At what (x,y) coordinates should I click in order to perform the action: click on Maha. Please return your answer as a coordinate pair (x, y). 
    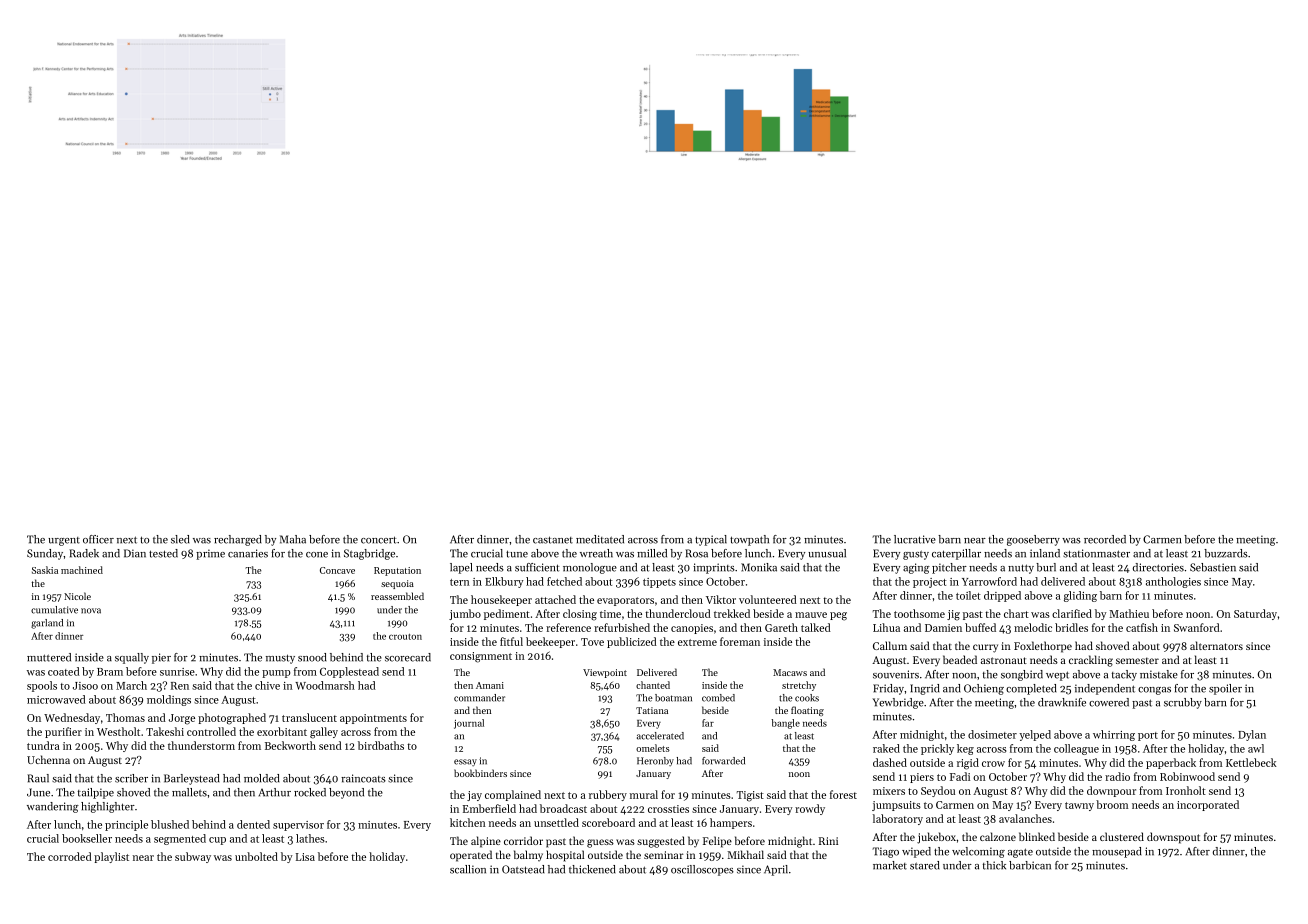
    Looking at the image, I should click on (293, 539).
